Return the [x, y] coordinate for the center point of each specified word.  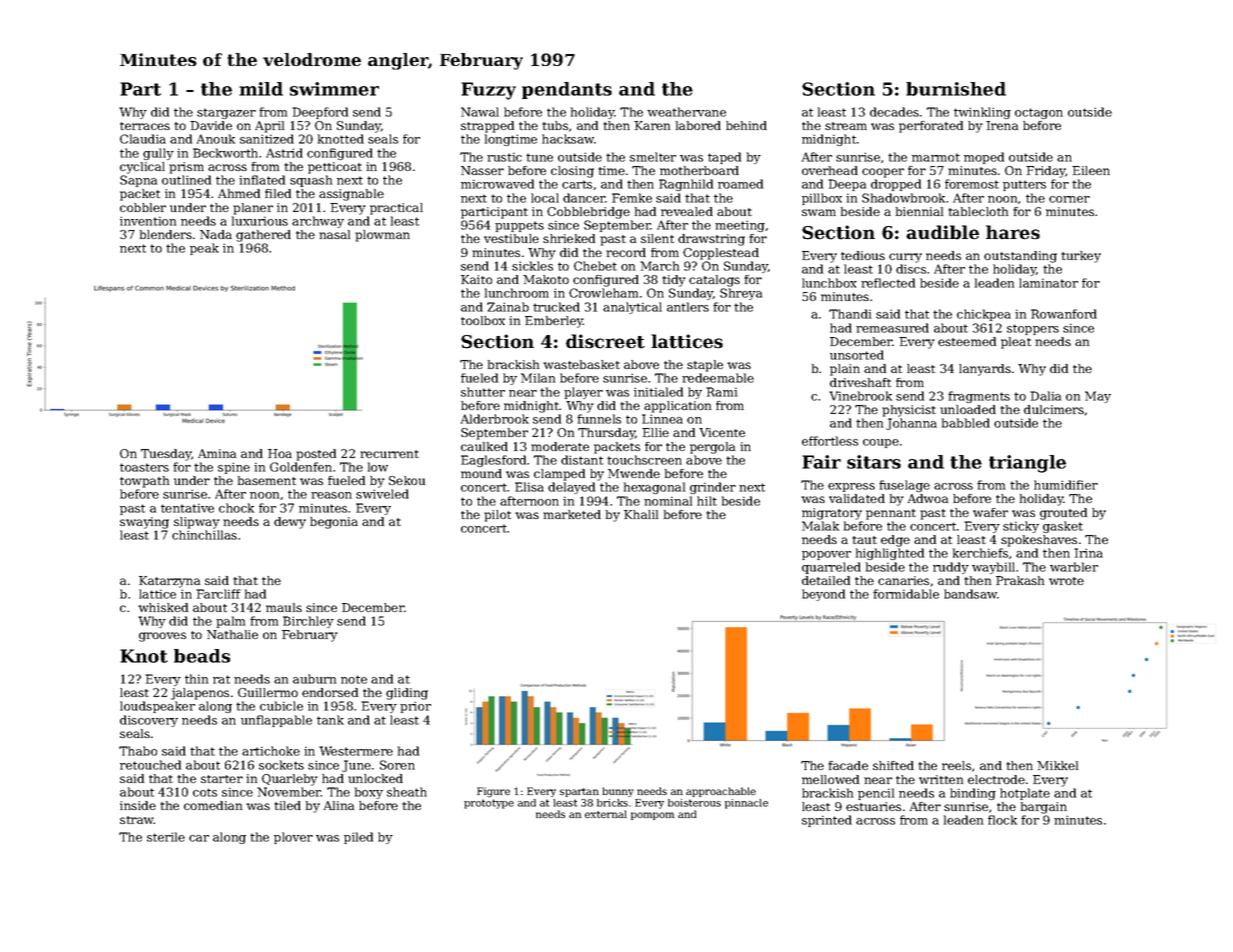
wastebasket [581, 364]
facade [848, 765]
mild [261, 89]
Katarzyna [169, 582]
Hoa [280, 453]
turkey [1081, 257]
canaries [903, 580]
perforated [931, 127]
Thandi [850, 314]
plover [293, 838]
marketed [572, 514]
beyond [823, 595]
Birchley [308, 622]
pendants [567, 90]
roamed [740, 184]
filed [278, 193]
